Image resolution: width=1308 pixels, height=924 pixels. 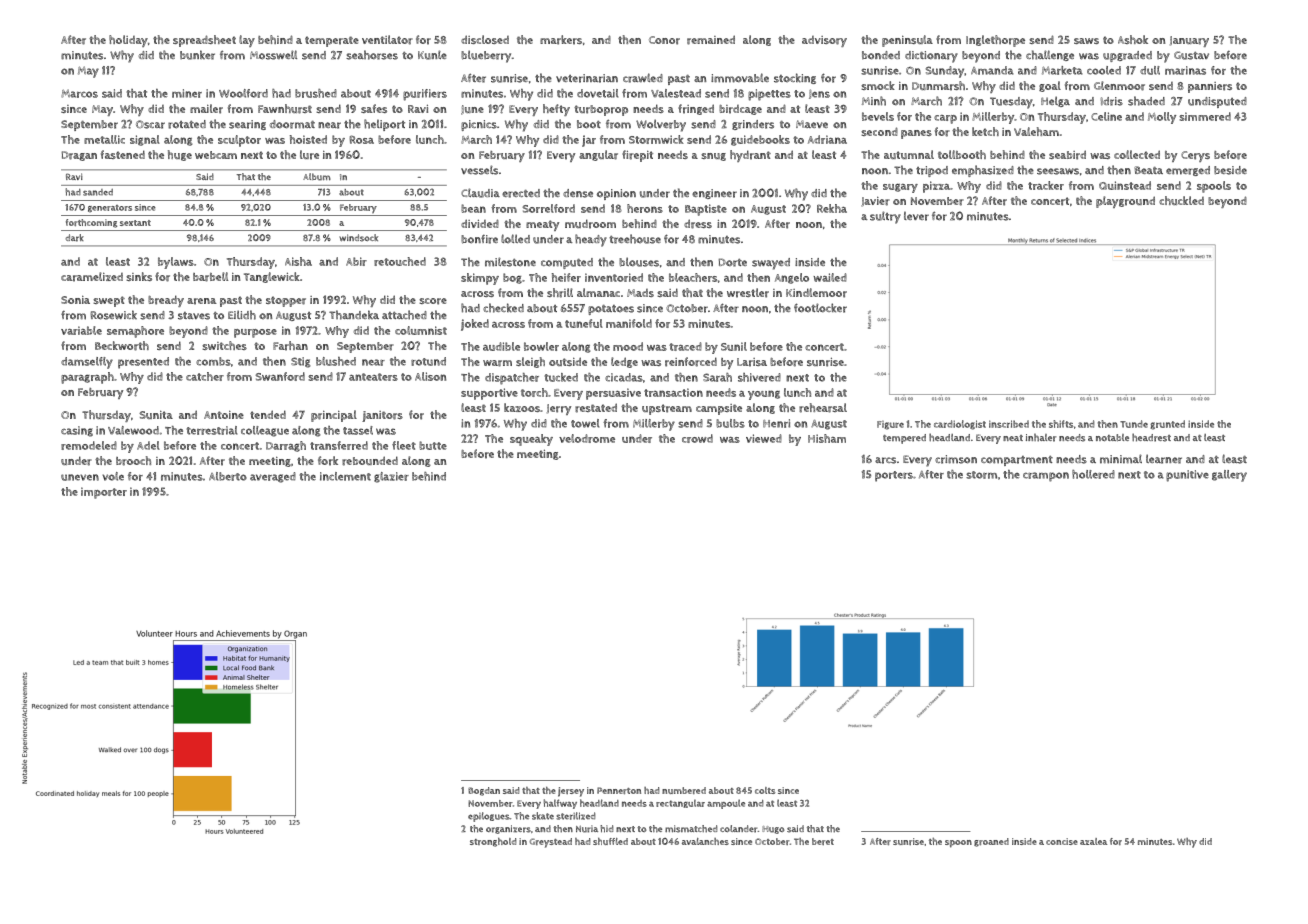 I want to click on Bogdan, so click(x=484, y=791).
